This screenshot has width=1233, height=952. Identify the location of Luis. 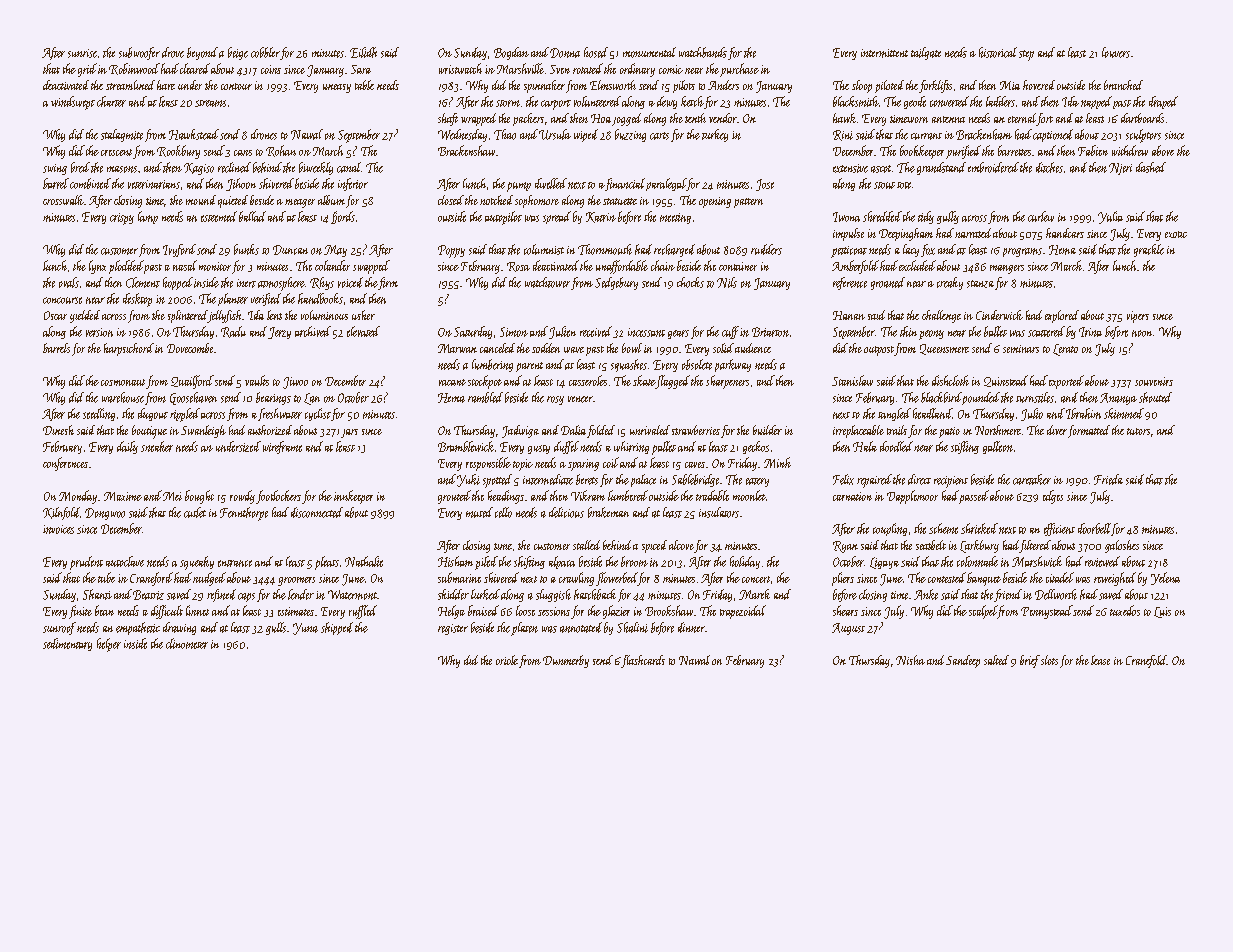
(1162, 612).
